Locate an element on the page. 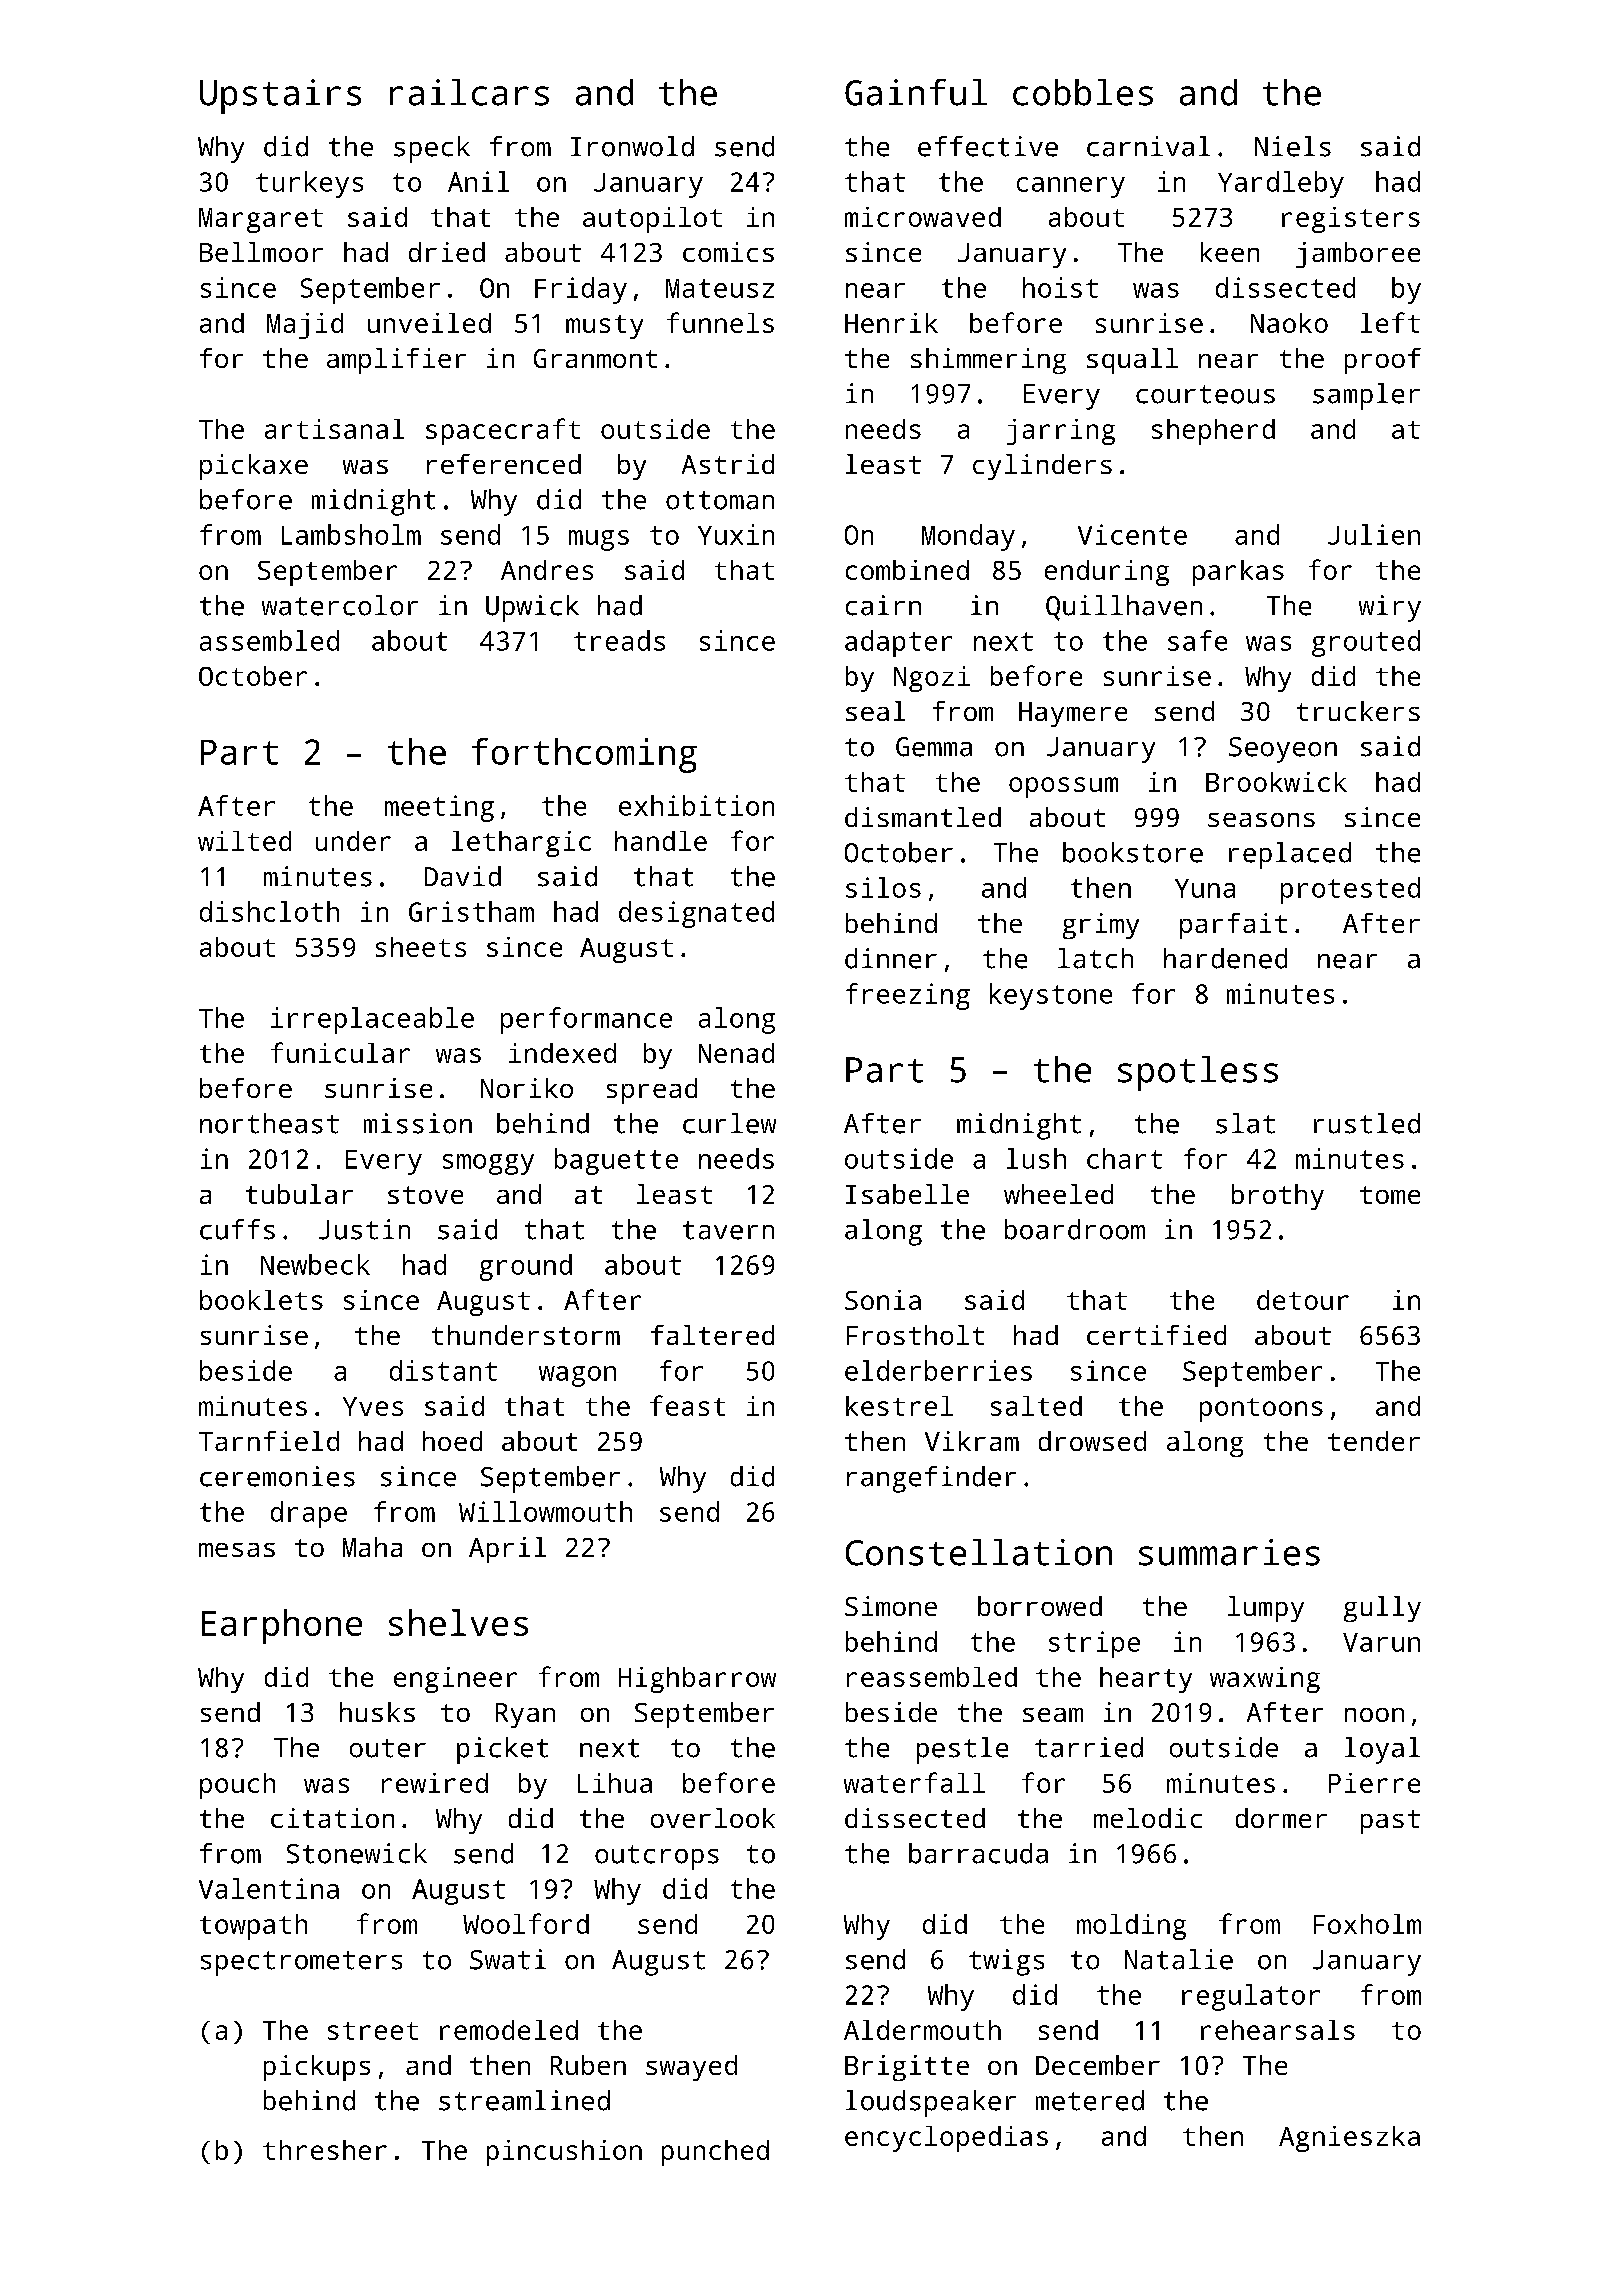 The height and width of the document is (2292, 1620). Simone is located at coordinates (891, 1606).
